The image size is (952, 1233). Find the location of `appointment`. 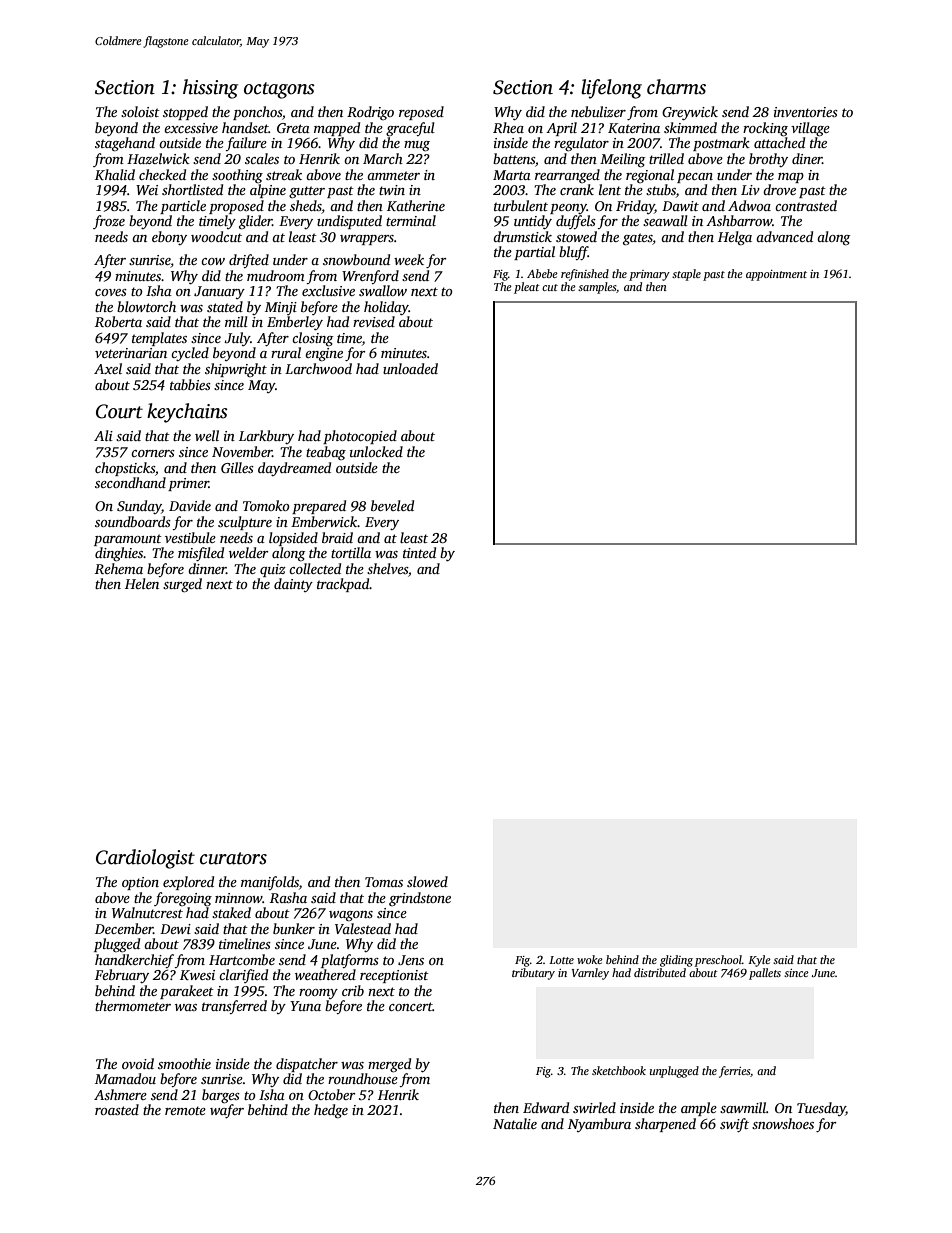

appointment is located at coordinates (776, 275).
